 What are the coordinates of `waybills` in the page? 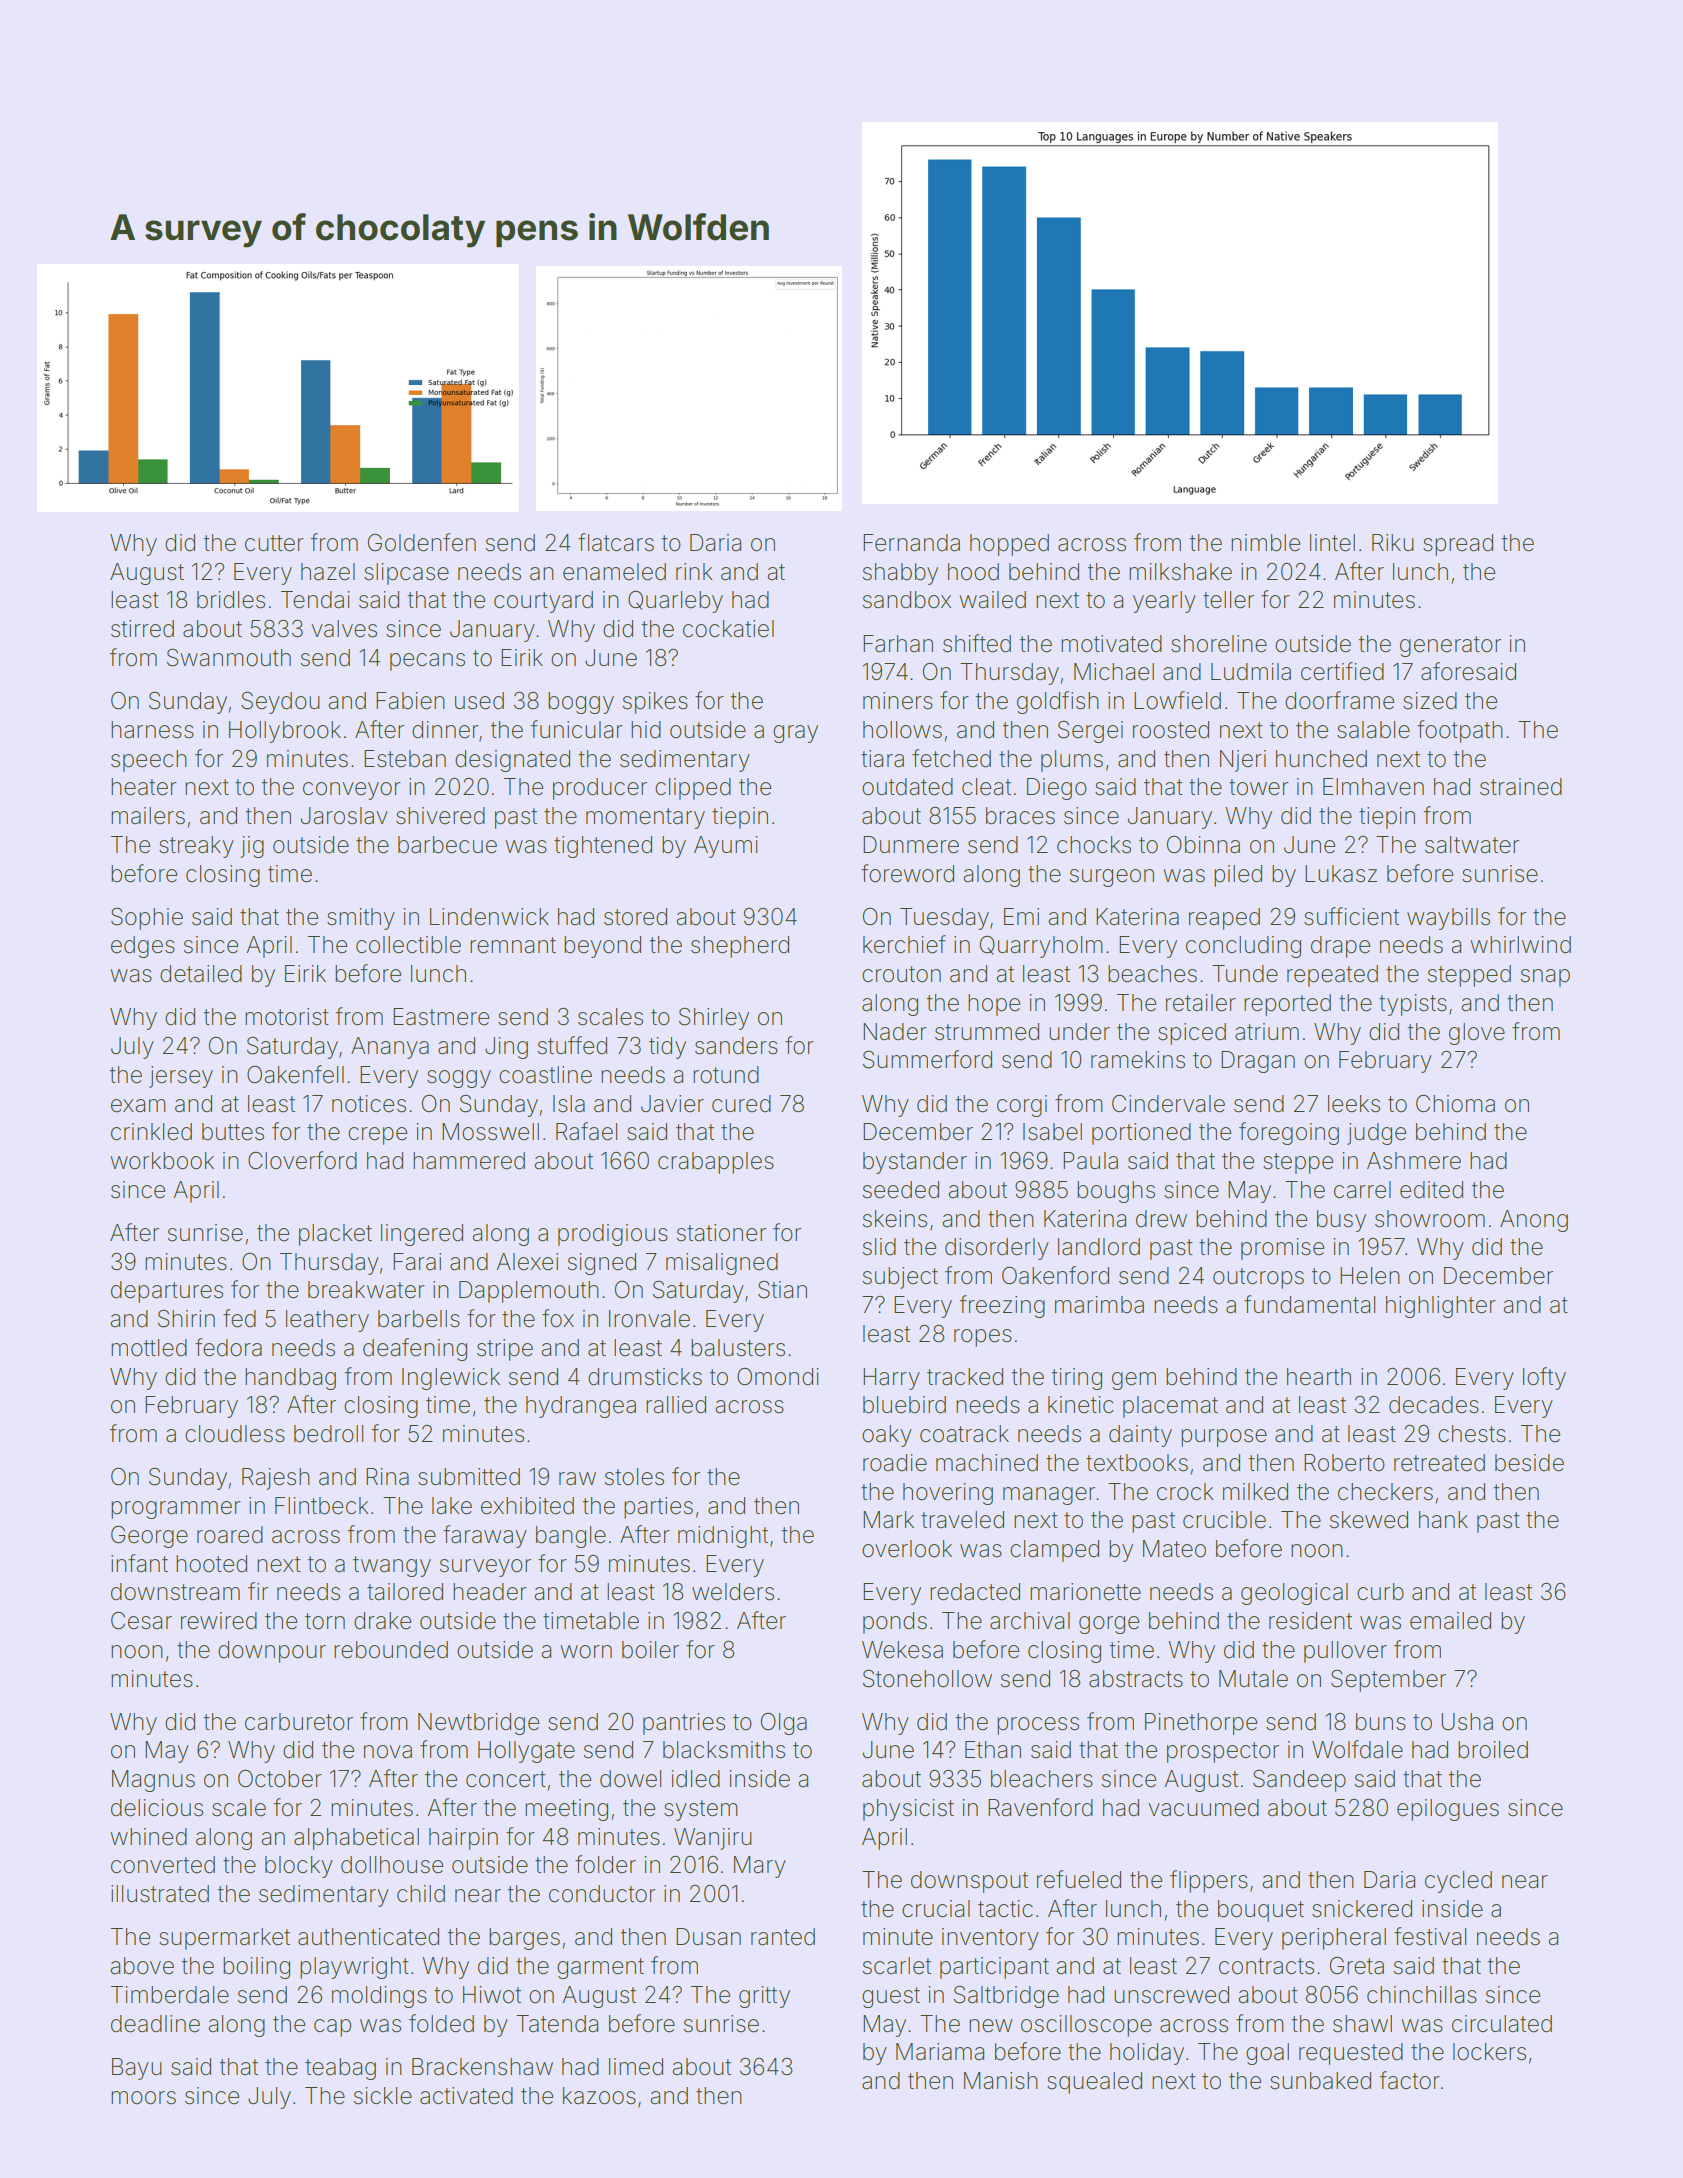 It's located at (1448, 919).
